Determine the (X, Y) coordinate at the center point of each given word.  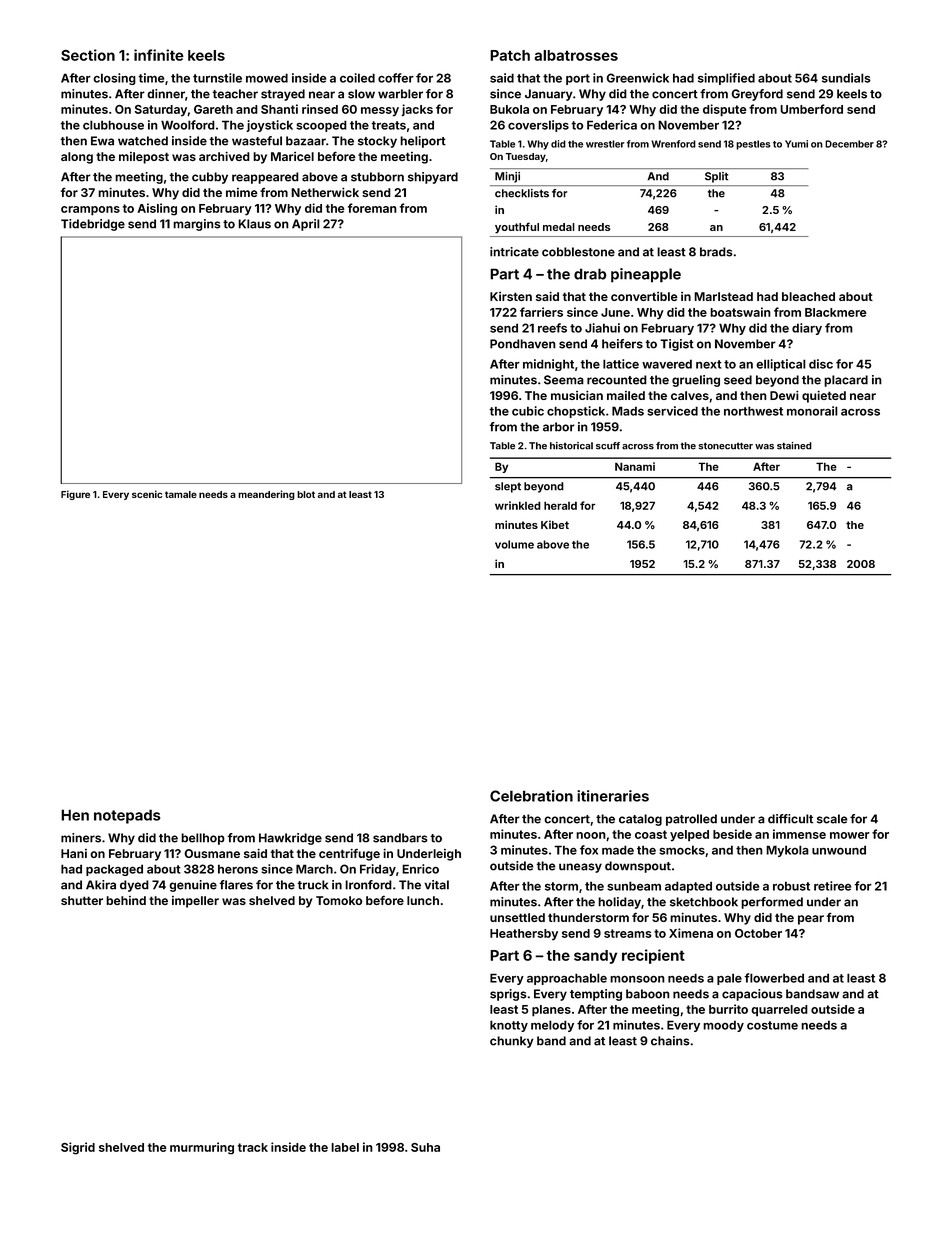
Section (88, 55)
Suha (425, 1147)
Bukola (509, 109)
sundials (846, 78)
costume (772, 1025)
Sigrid (78, 1148)
